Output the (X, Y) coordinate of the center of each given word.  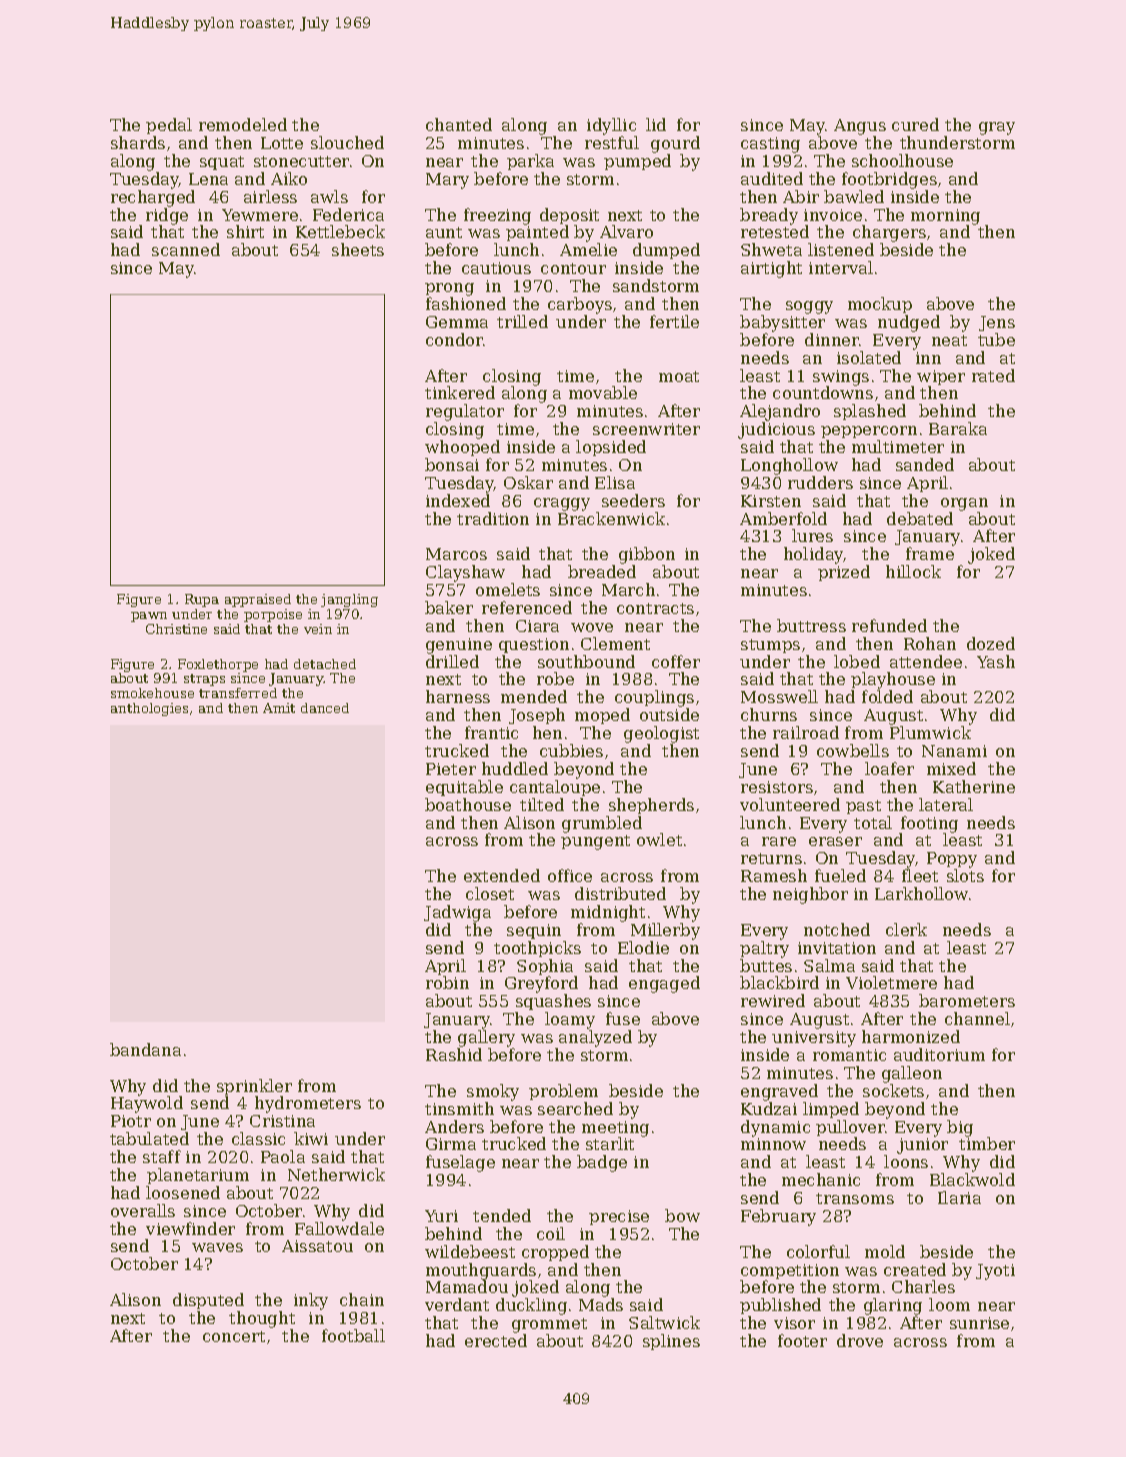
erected (496, 1340)
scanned (186, 249)
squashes (553, 1002)
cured (915, 124)
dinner (832, 339)
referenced (527, 607)
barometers (967, 1000)
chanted (459, 124)
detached (325, 664)
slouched (347, 142)
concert (234, 1336)
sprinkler (254, 1087)
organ (964, 504)
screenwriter (646, 429)
